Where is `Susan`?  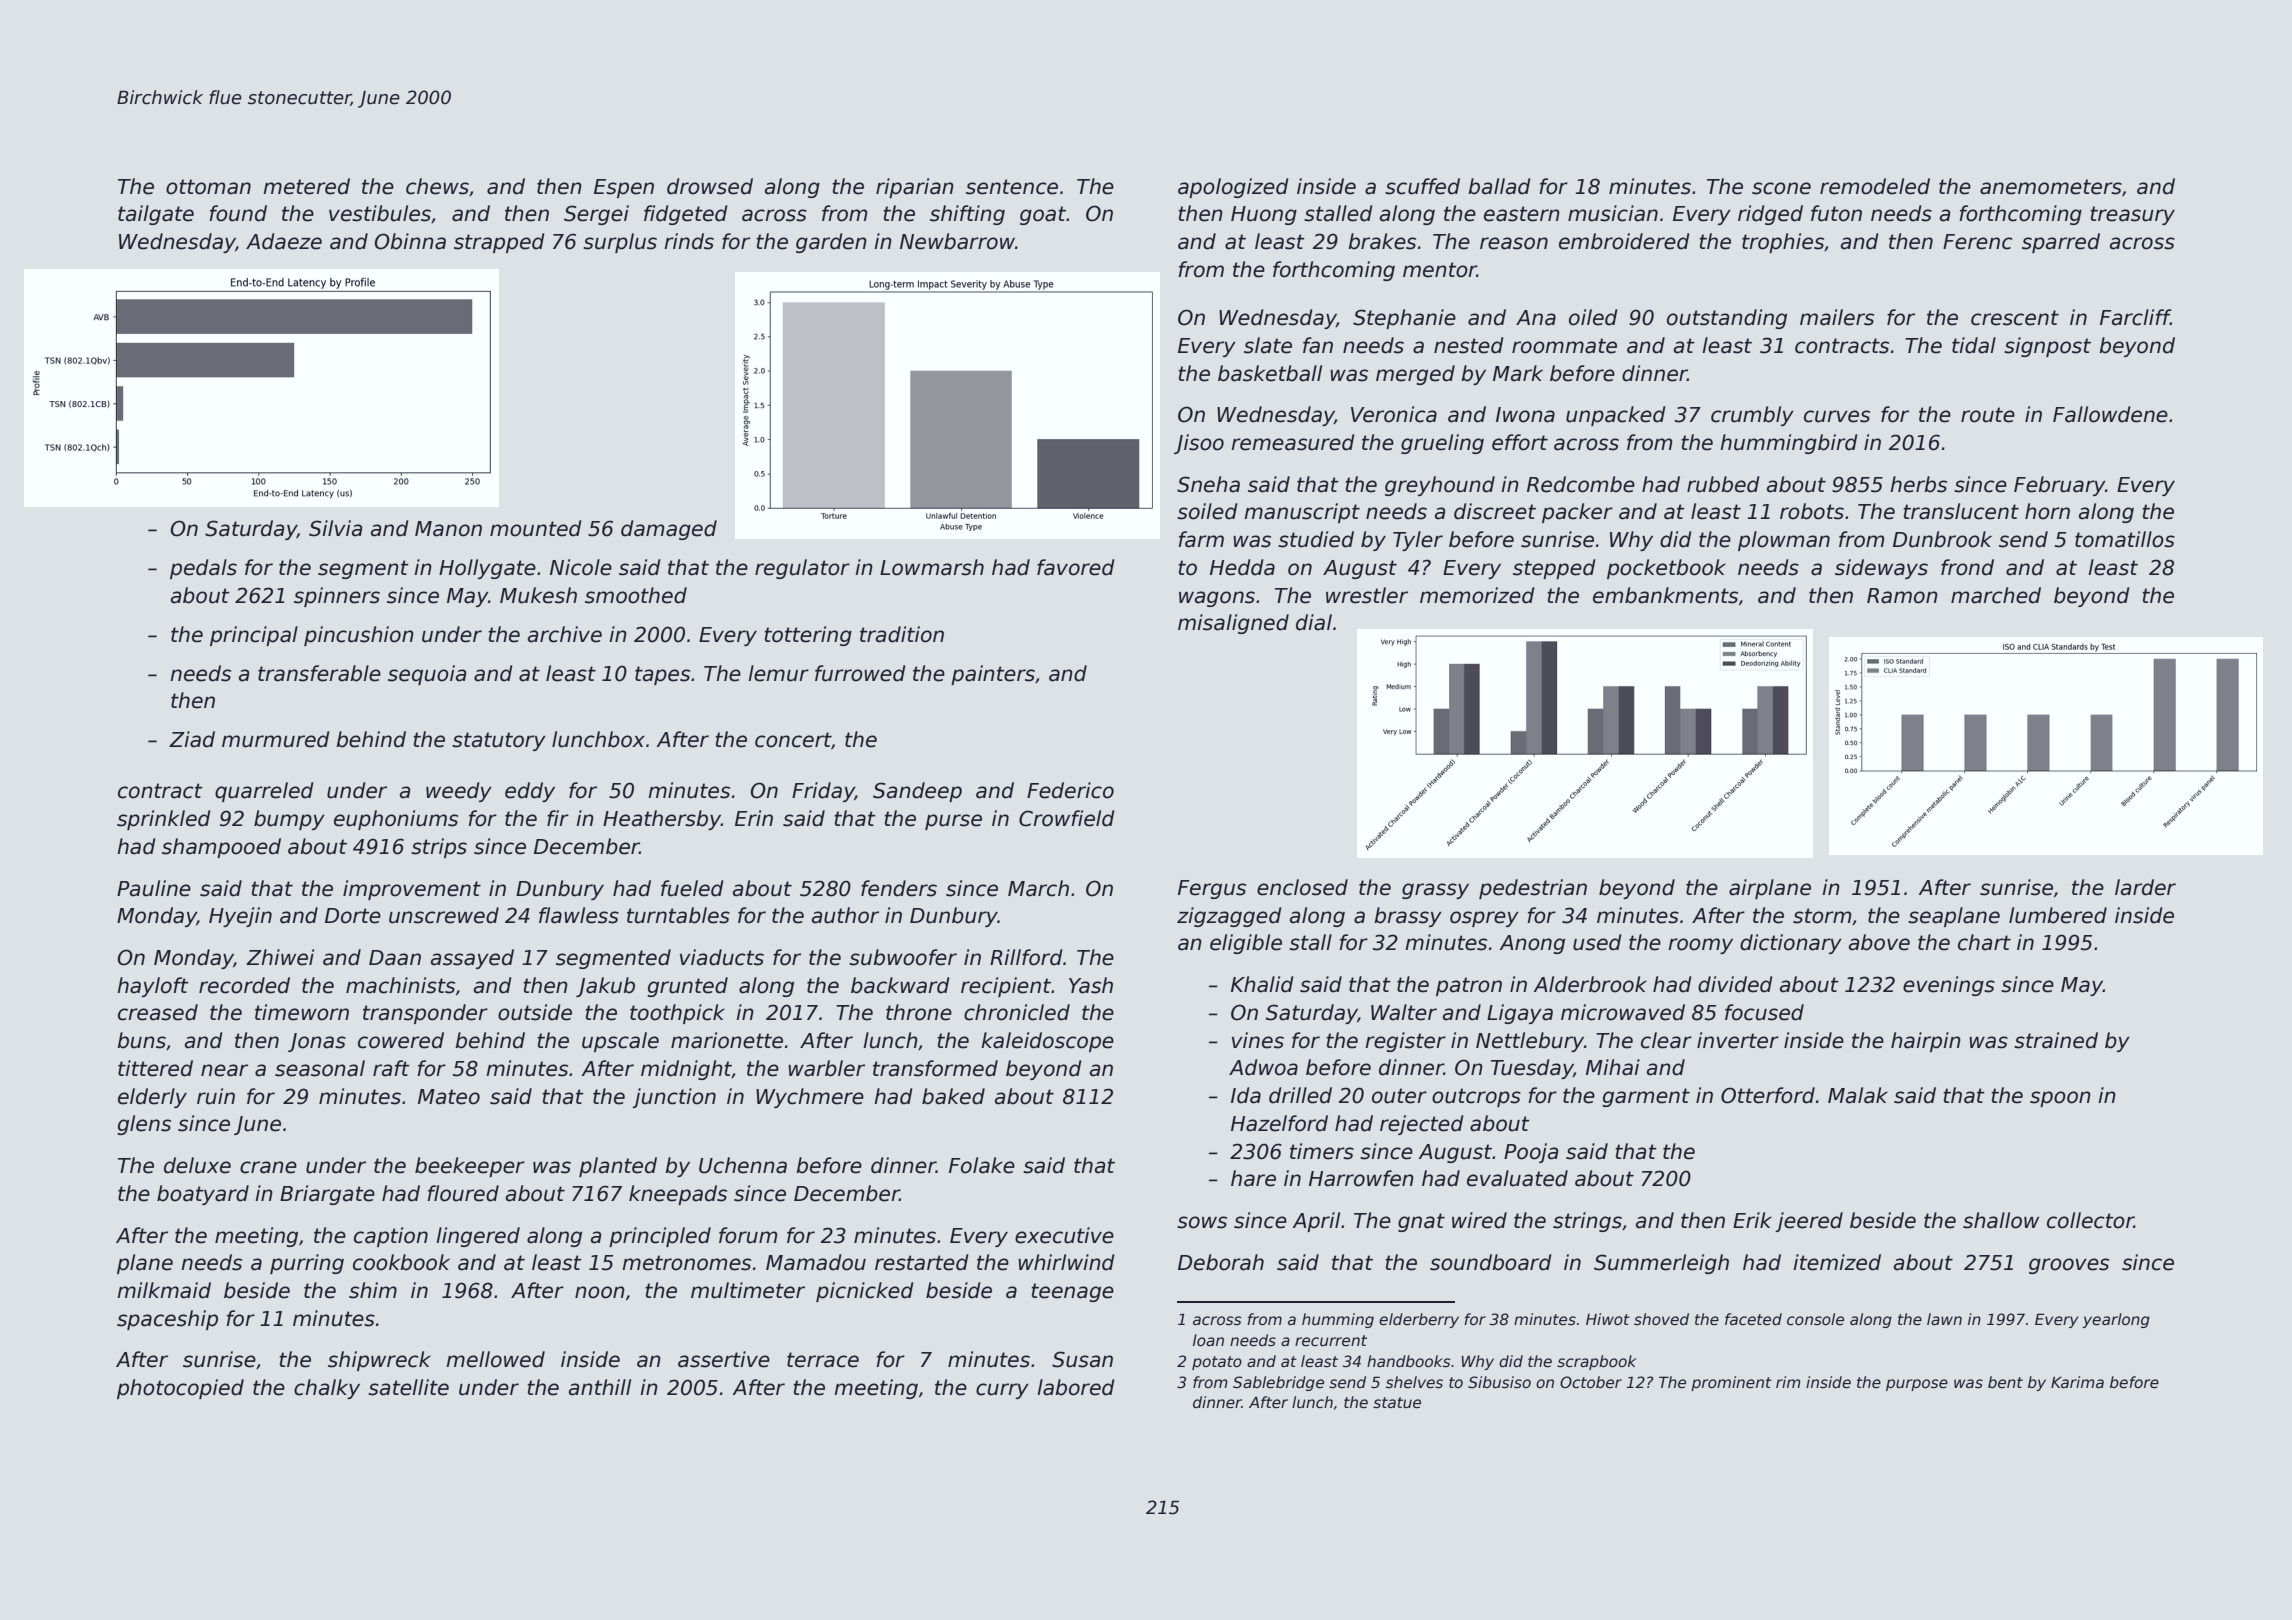 Susan is located at coordinates (1082, 1359).
